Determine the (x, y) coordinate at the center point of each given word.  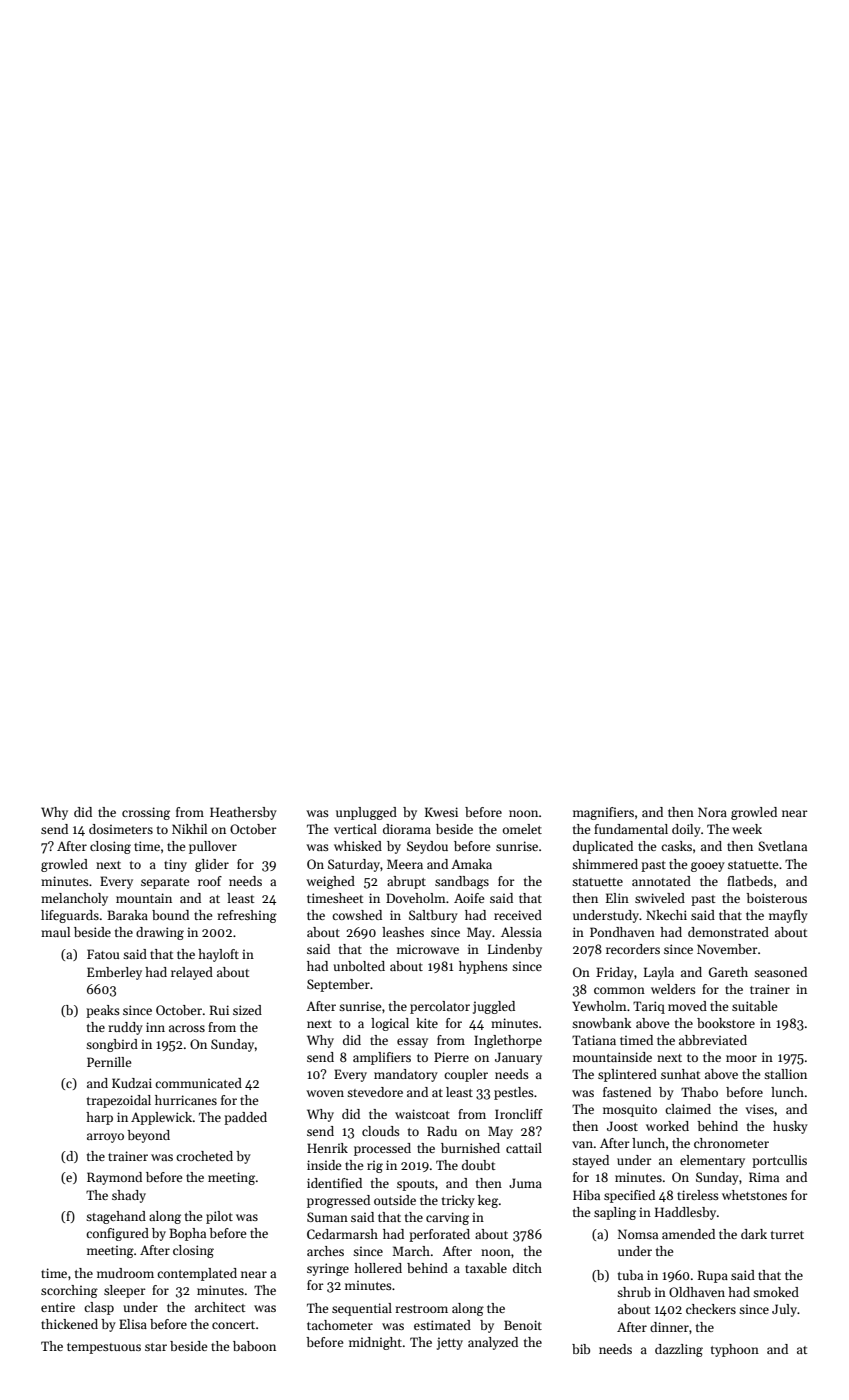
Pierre (451, 1057)
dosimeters (121, 829)
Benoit (523, 1325)
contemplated (197, 1274)
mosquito (630, 1110)
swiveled (660, 898)
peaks (103, 1011)
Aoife (469, 898)
